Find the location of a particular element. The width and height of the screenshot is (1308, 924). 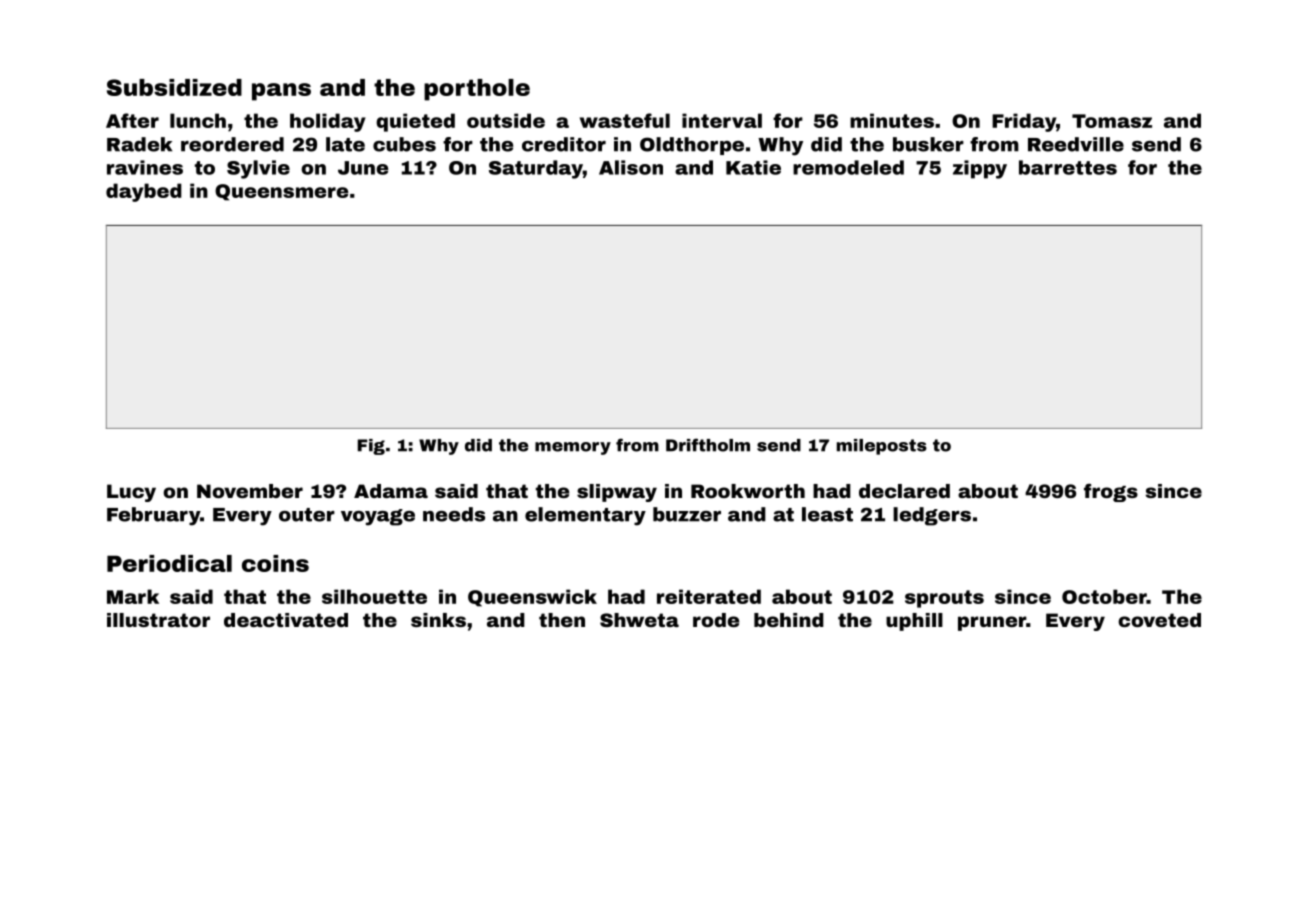

Driftholm is located at coordinates (708, 445).
